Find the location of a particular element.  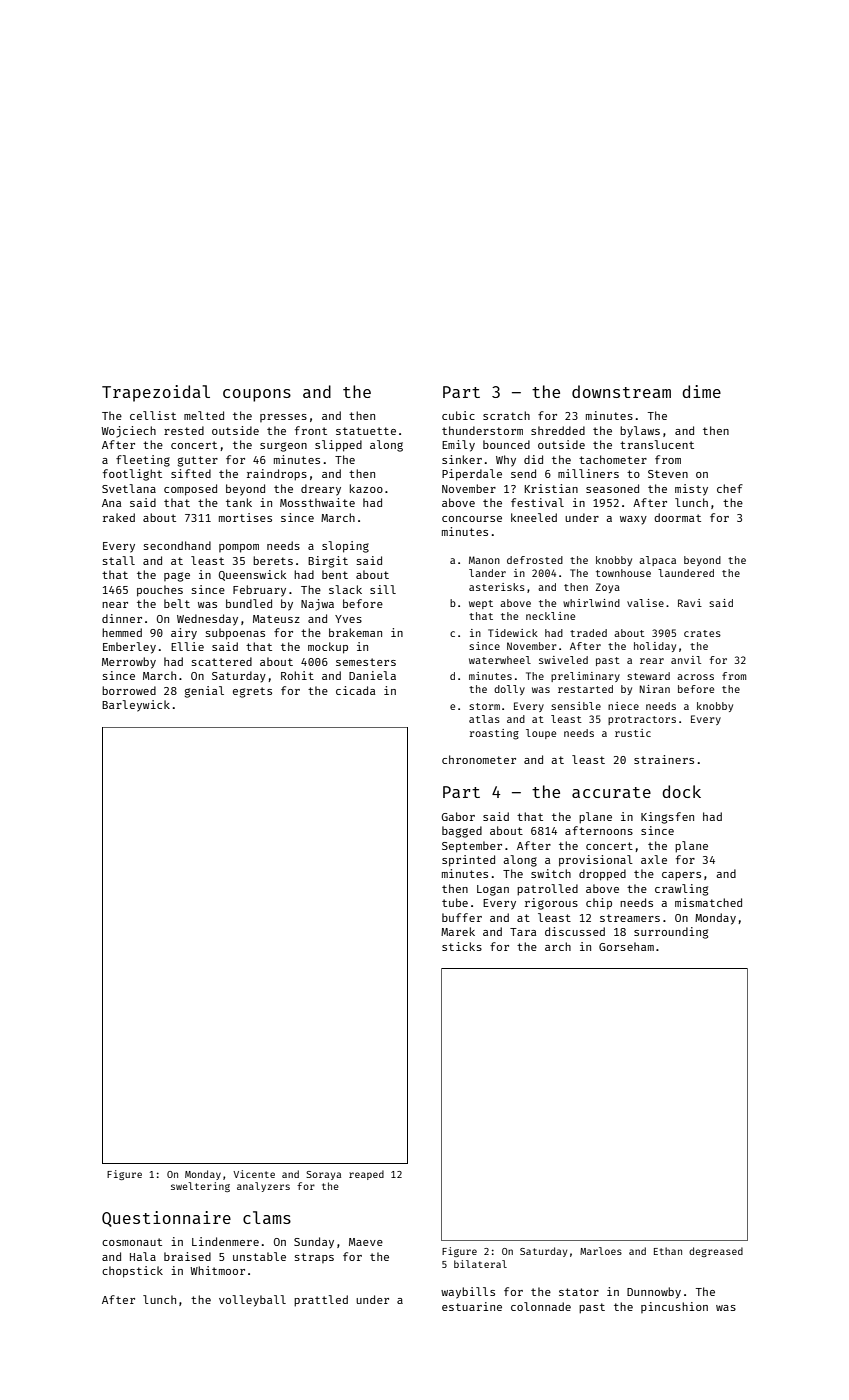

reaped is located at coordinates (366, 1175).
